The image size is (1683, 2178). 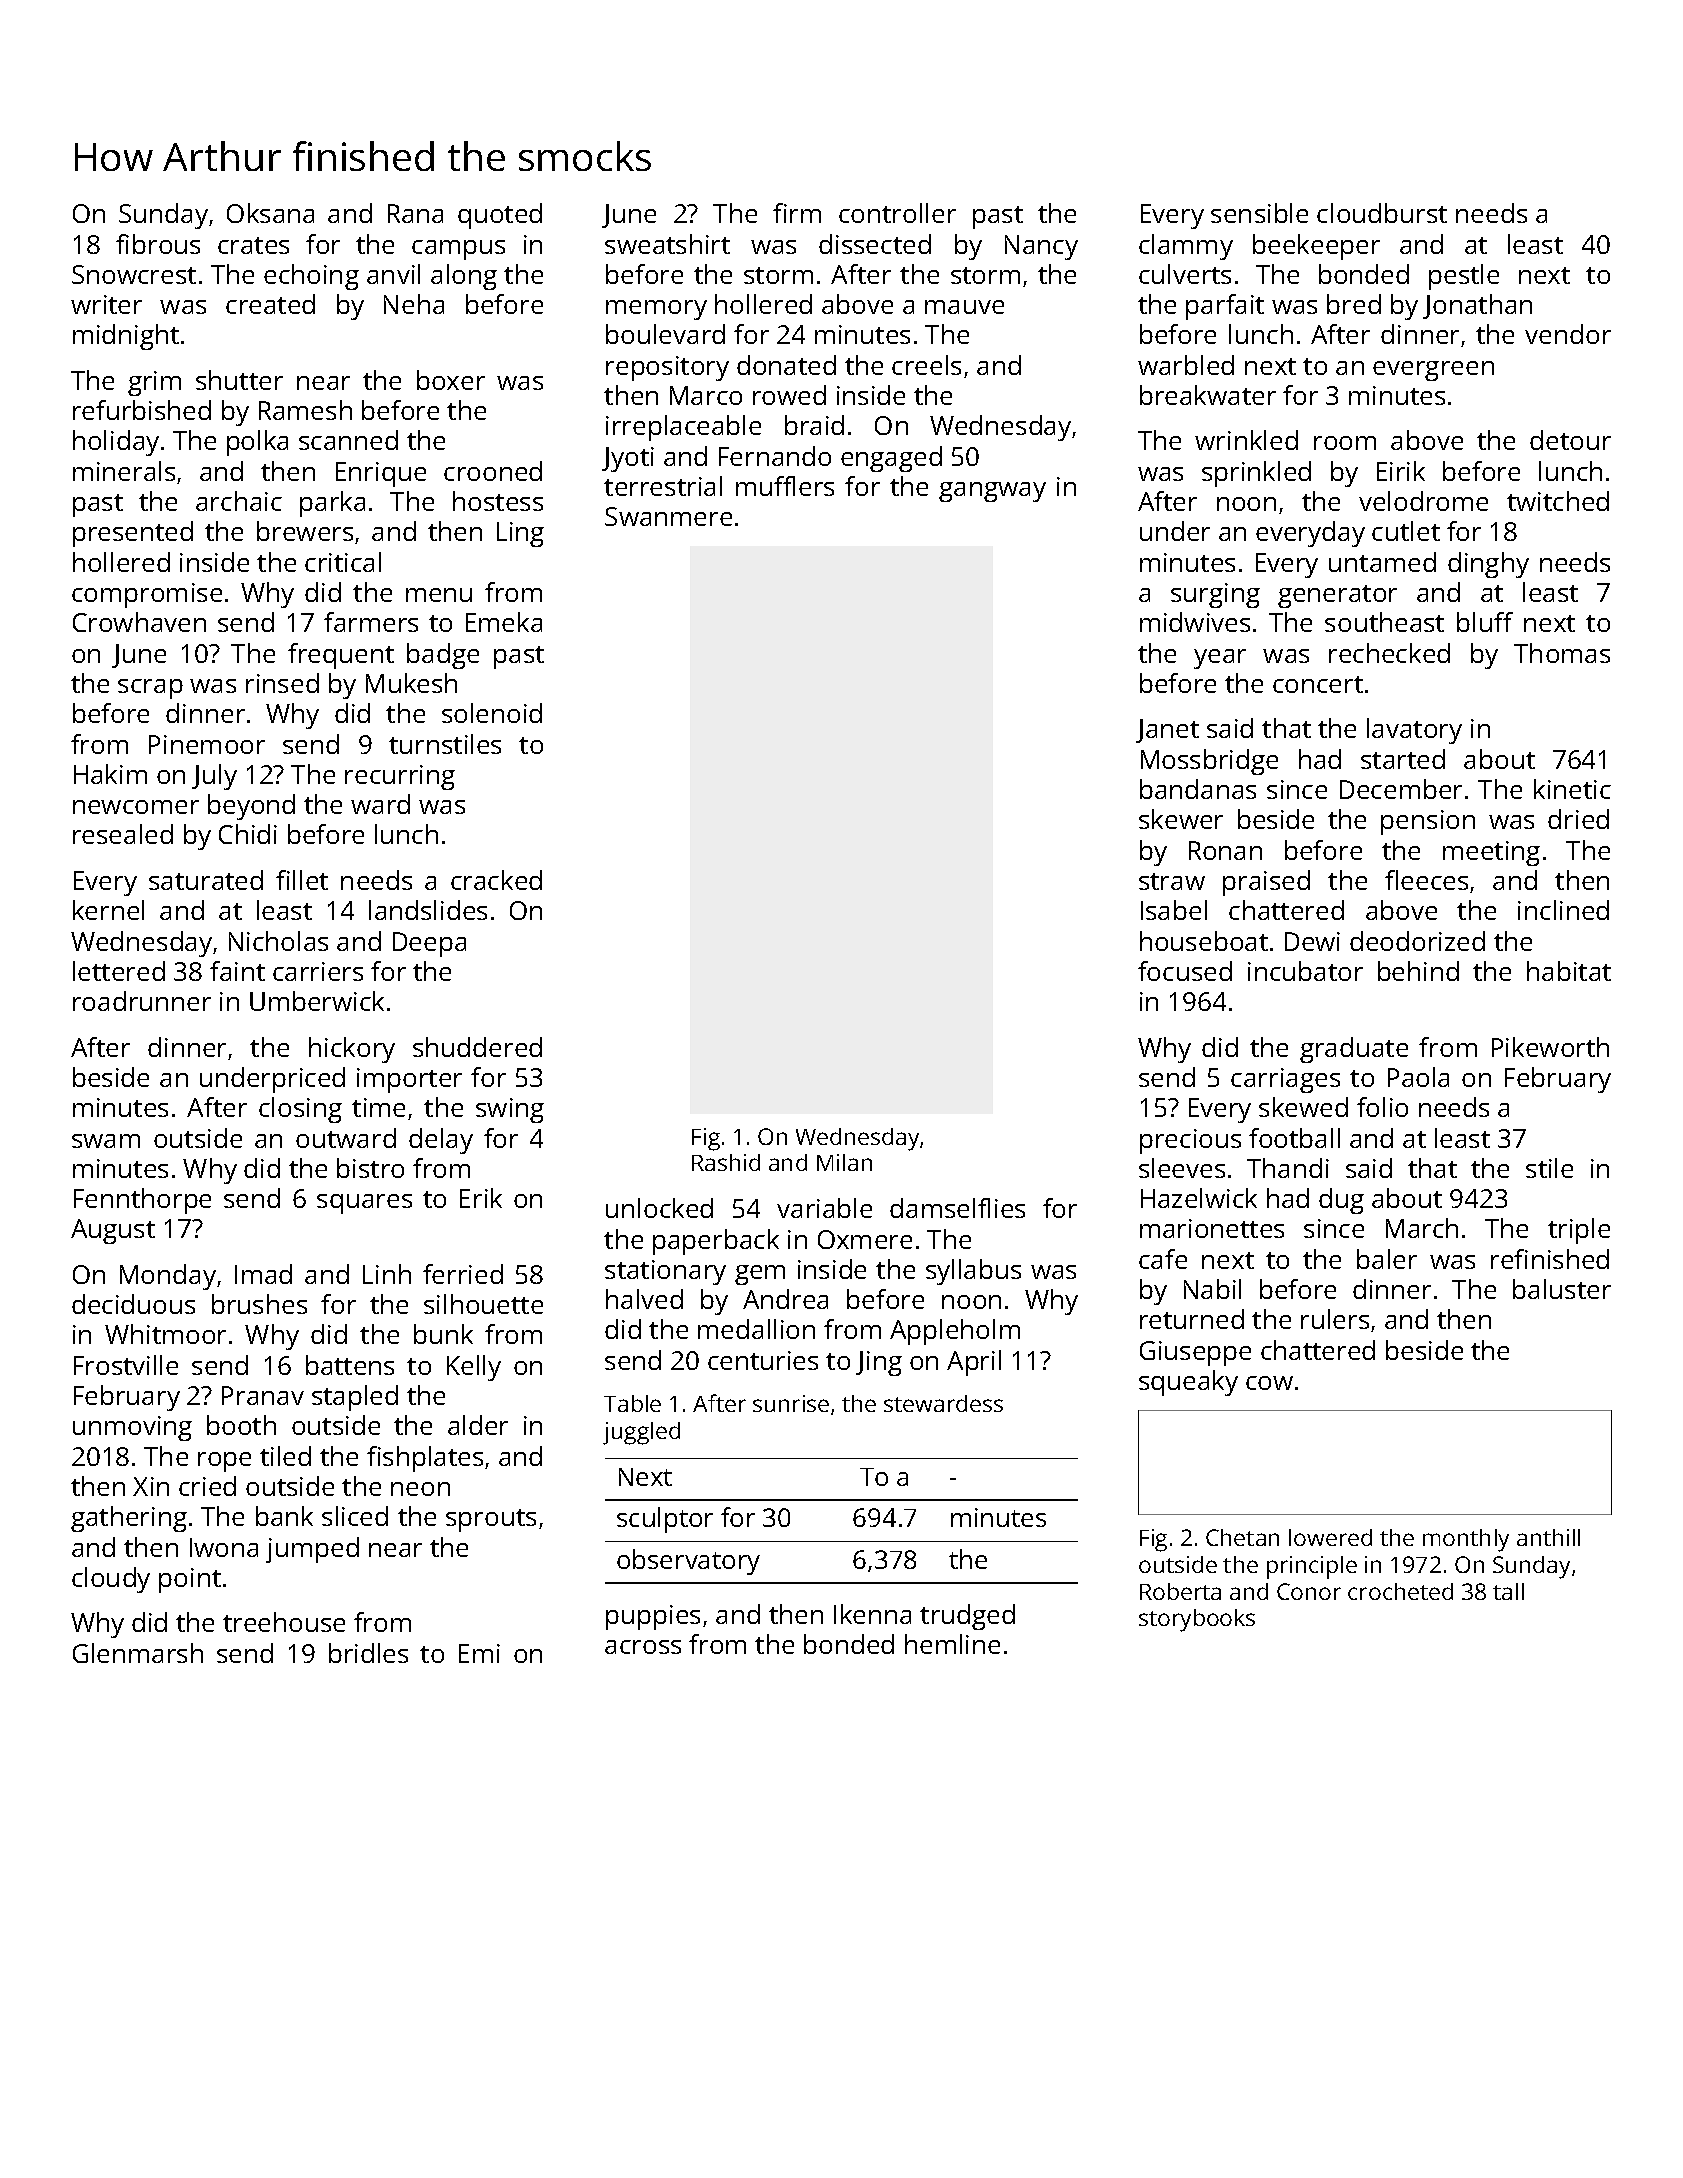 What do you see at coordinates (106, 1141) in the page?
I see `swam` at bounding box center [106, 1141].
